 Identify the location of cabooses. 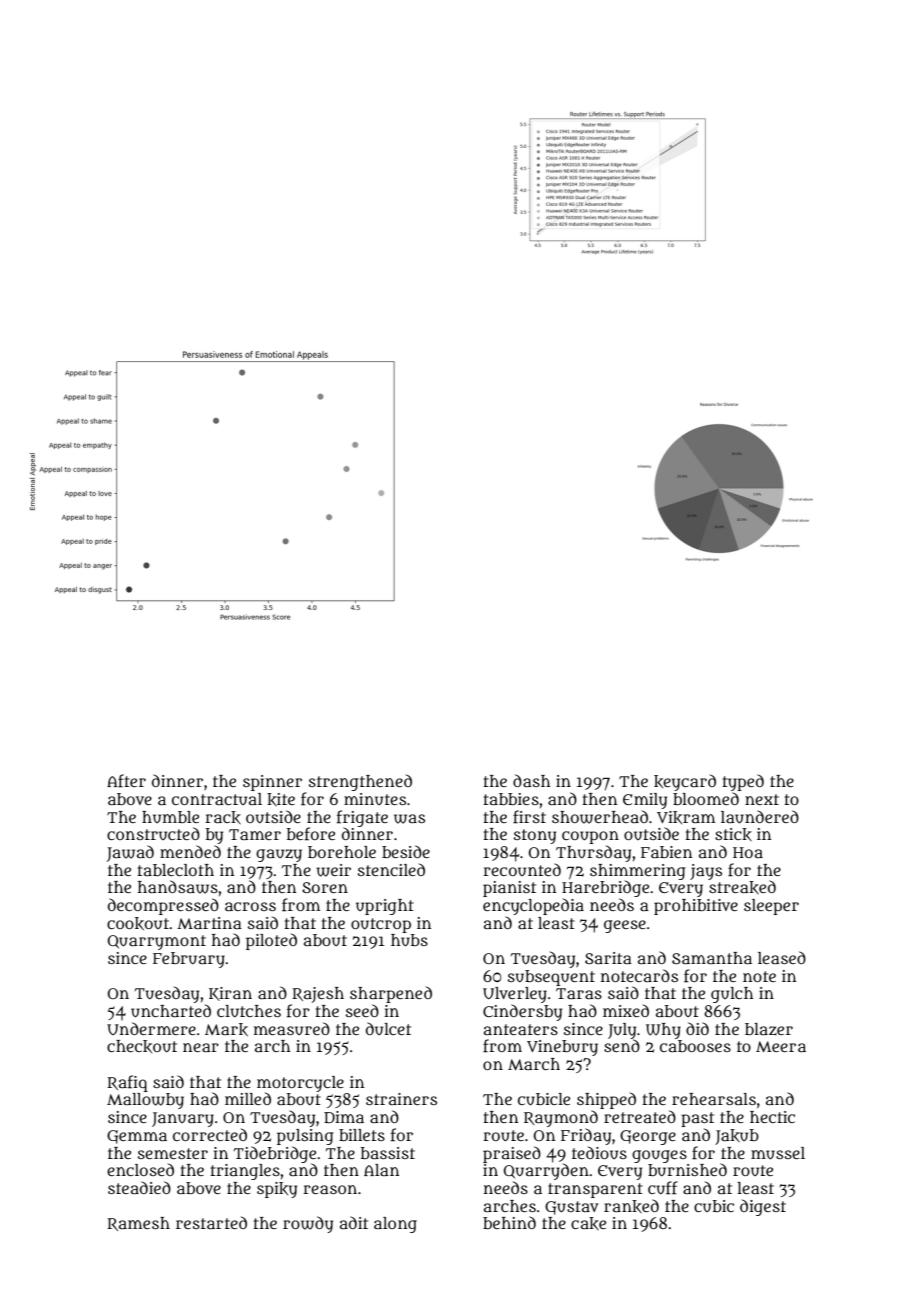
(695, 1046).
